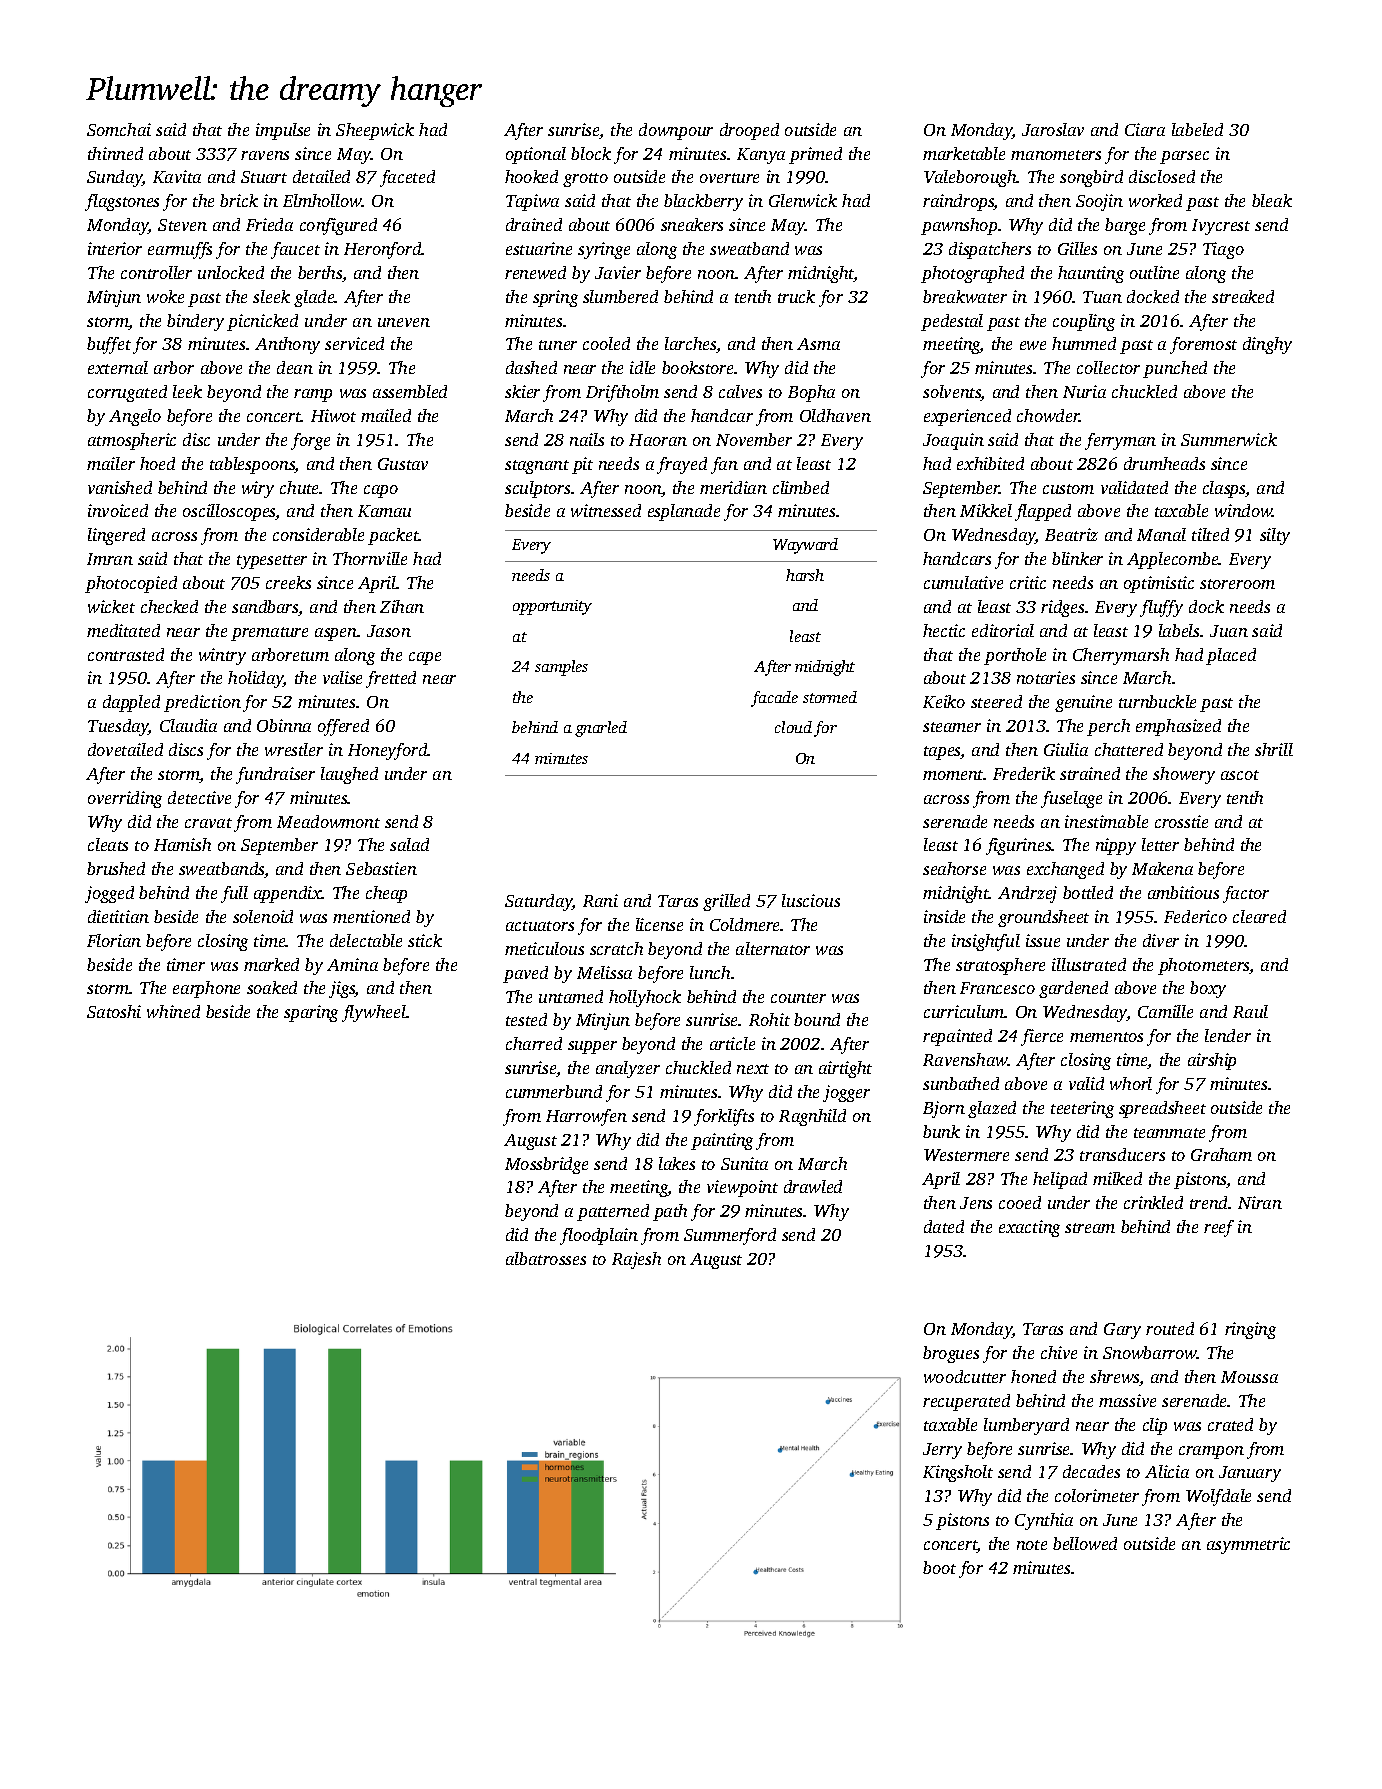 The height and width of the screenshot is (1789, 1382). Describe the element at coordinates (333, 415) in the screenshot. I see `Hiwot` at that location.
